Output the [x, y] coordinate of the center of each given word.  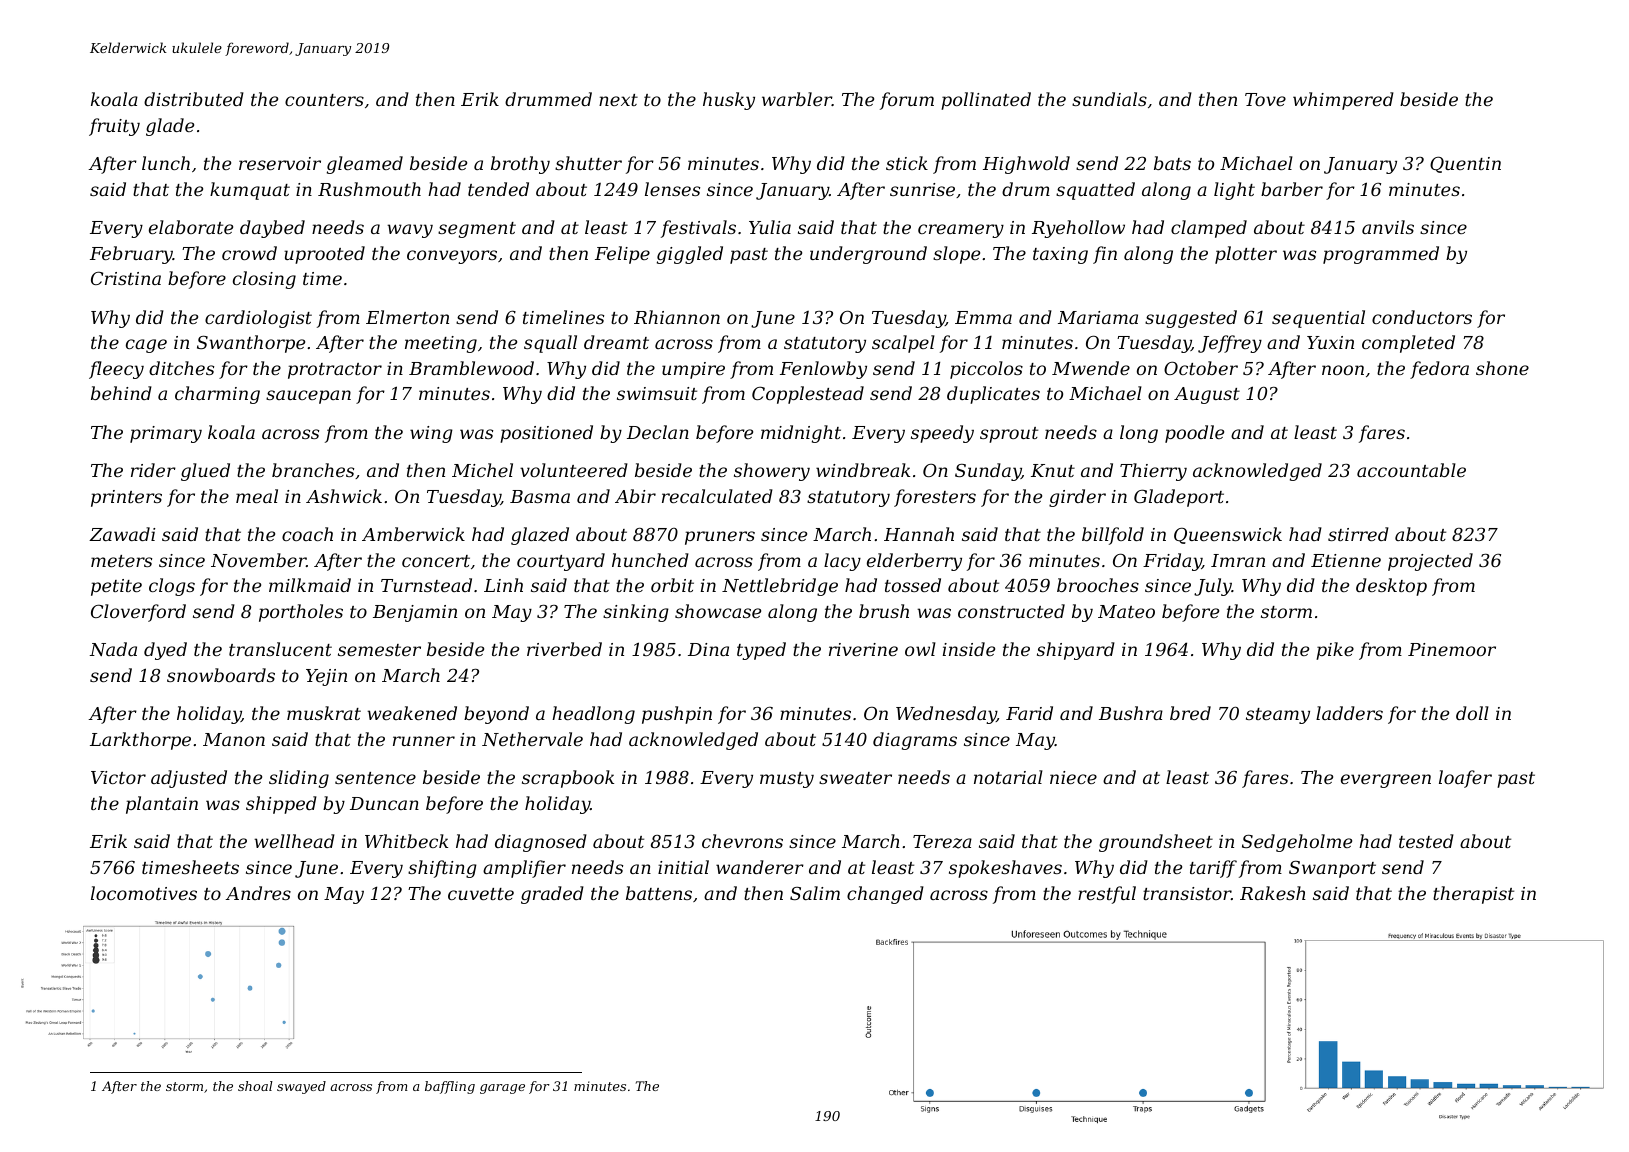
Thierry [1153, 472]
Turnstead [426, 585]
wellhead [294, 841]
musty [787, 780]
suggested [1191, 319]
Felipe [622, 255]
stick [907, 163]
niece [1073, 777]
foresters [935, 498]
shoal [255, 1086]
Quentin [1465, 164]
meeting [441, 344]
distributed [194, 99]
